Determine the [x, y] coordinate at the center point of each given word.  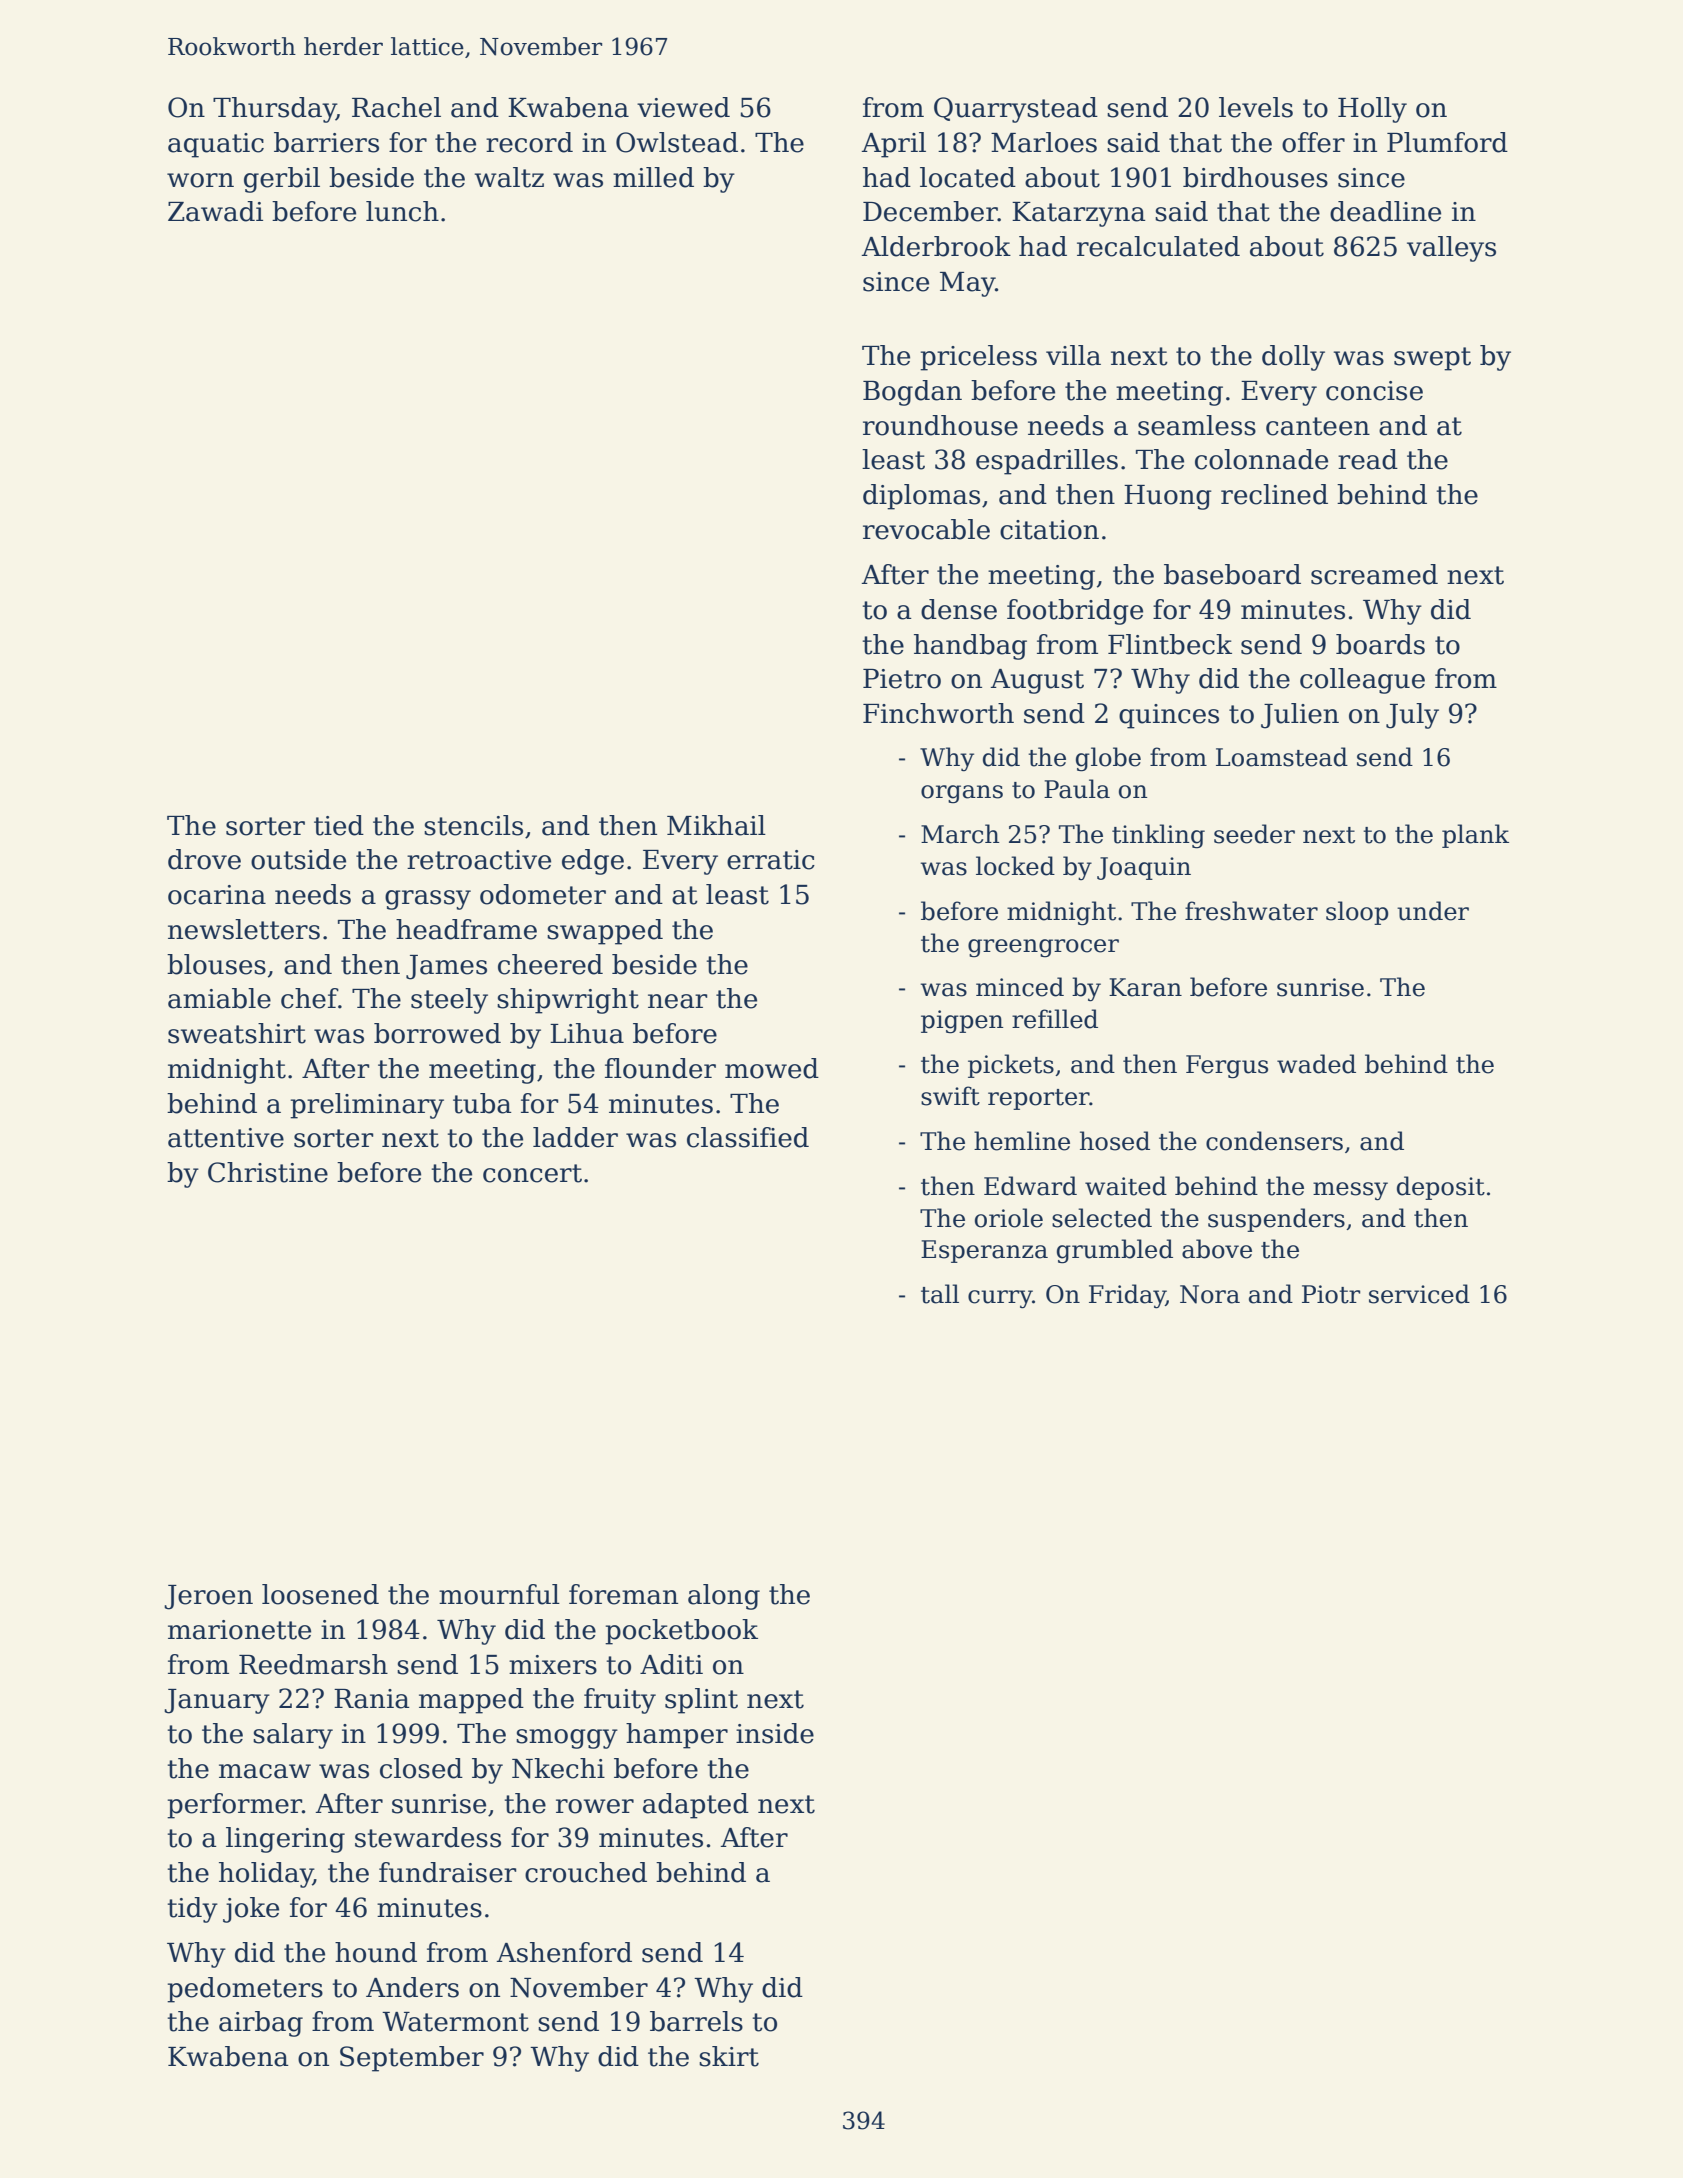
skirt [729, 2056]
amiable [219, 998]
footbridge [1075, 612]
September [412, 2059]
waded [1316, 1064]
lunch [402, 211]
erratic [771, 860]
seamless [1197, 425]
